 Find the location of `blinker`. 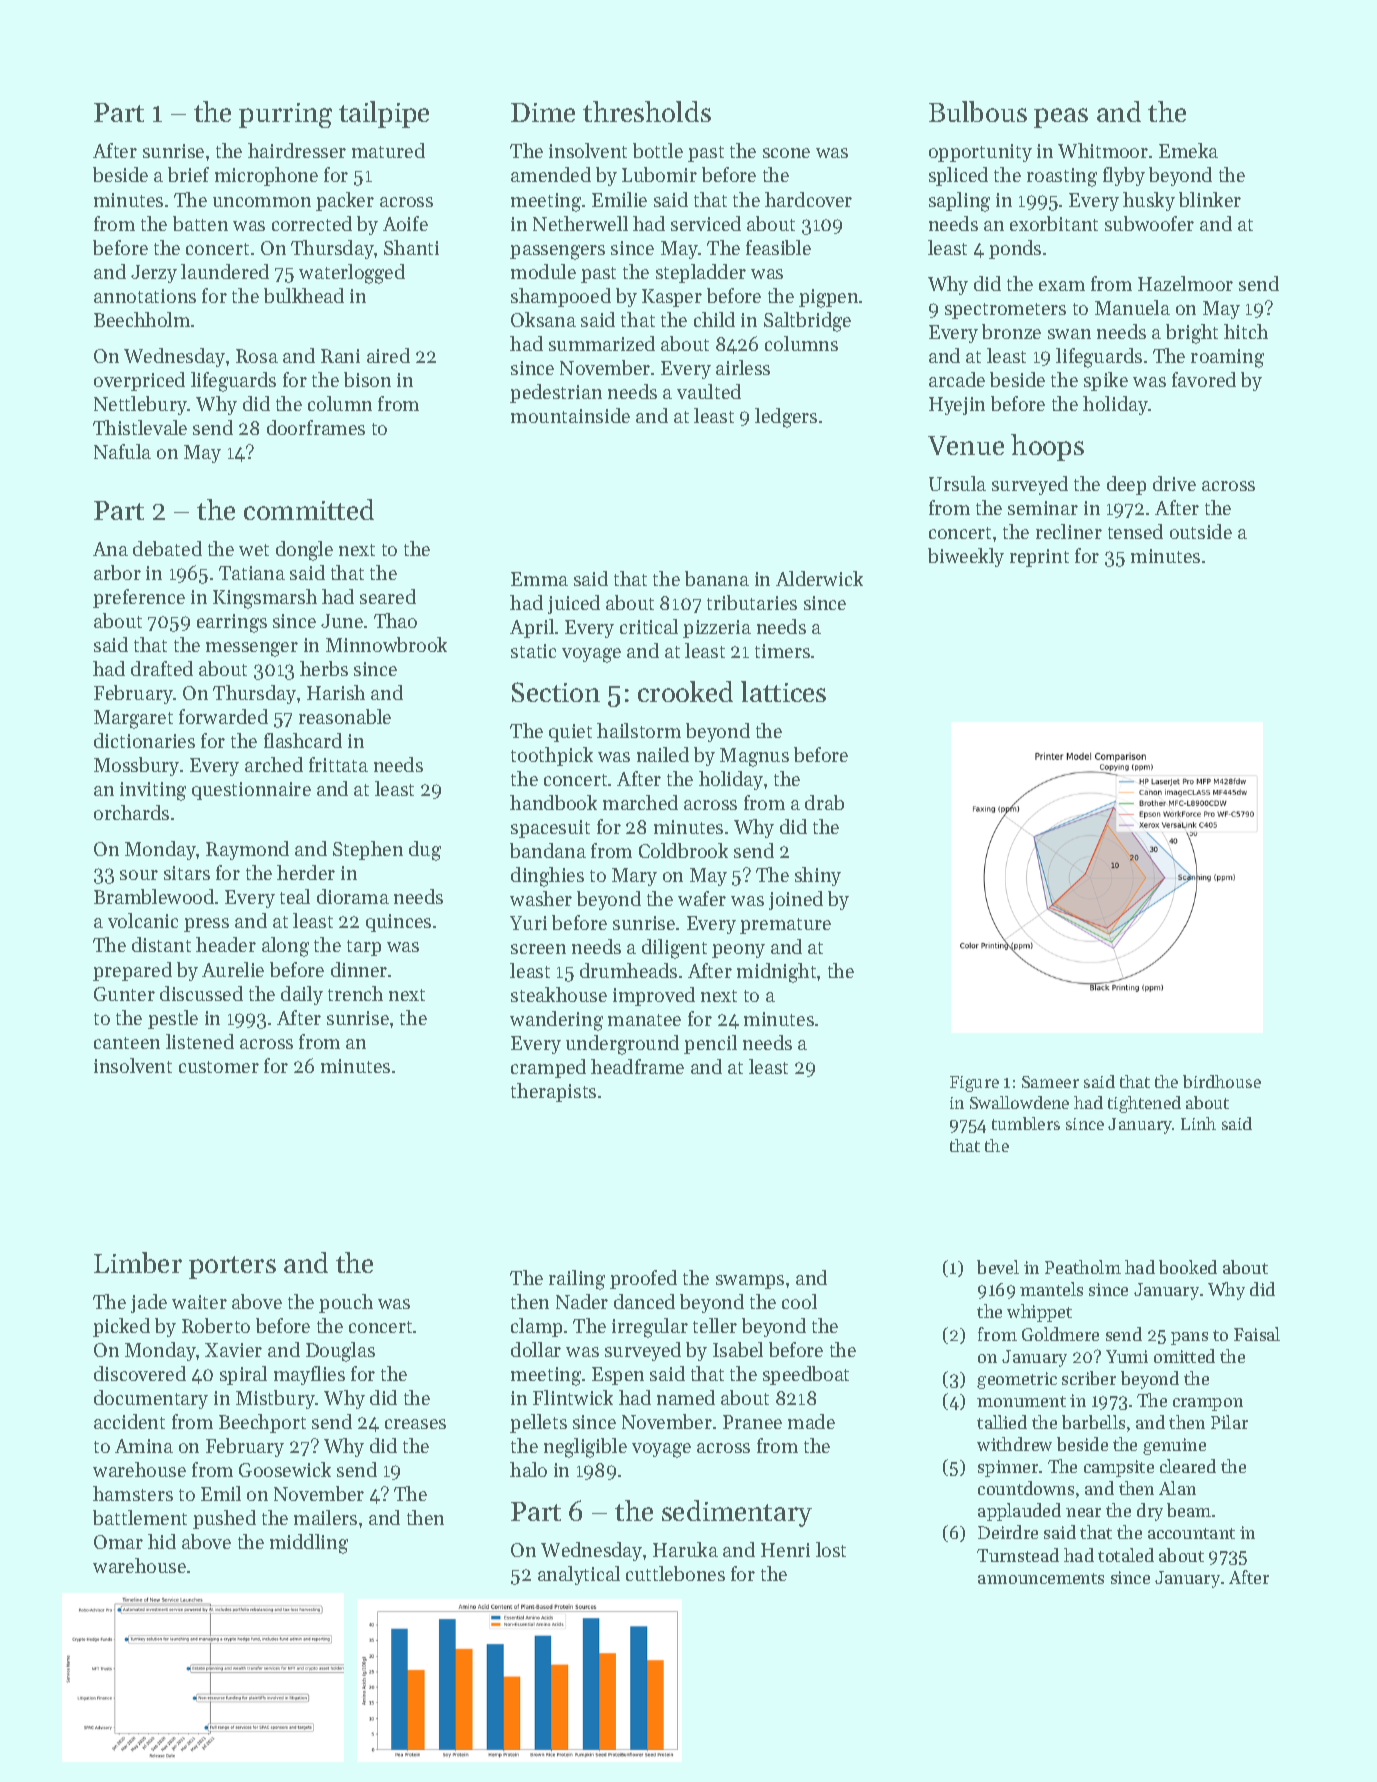

blinker is located at coordinates (1210, 199).
